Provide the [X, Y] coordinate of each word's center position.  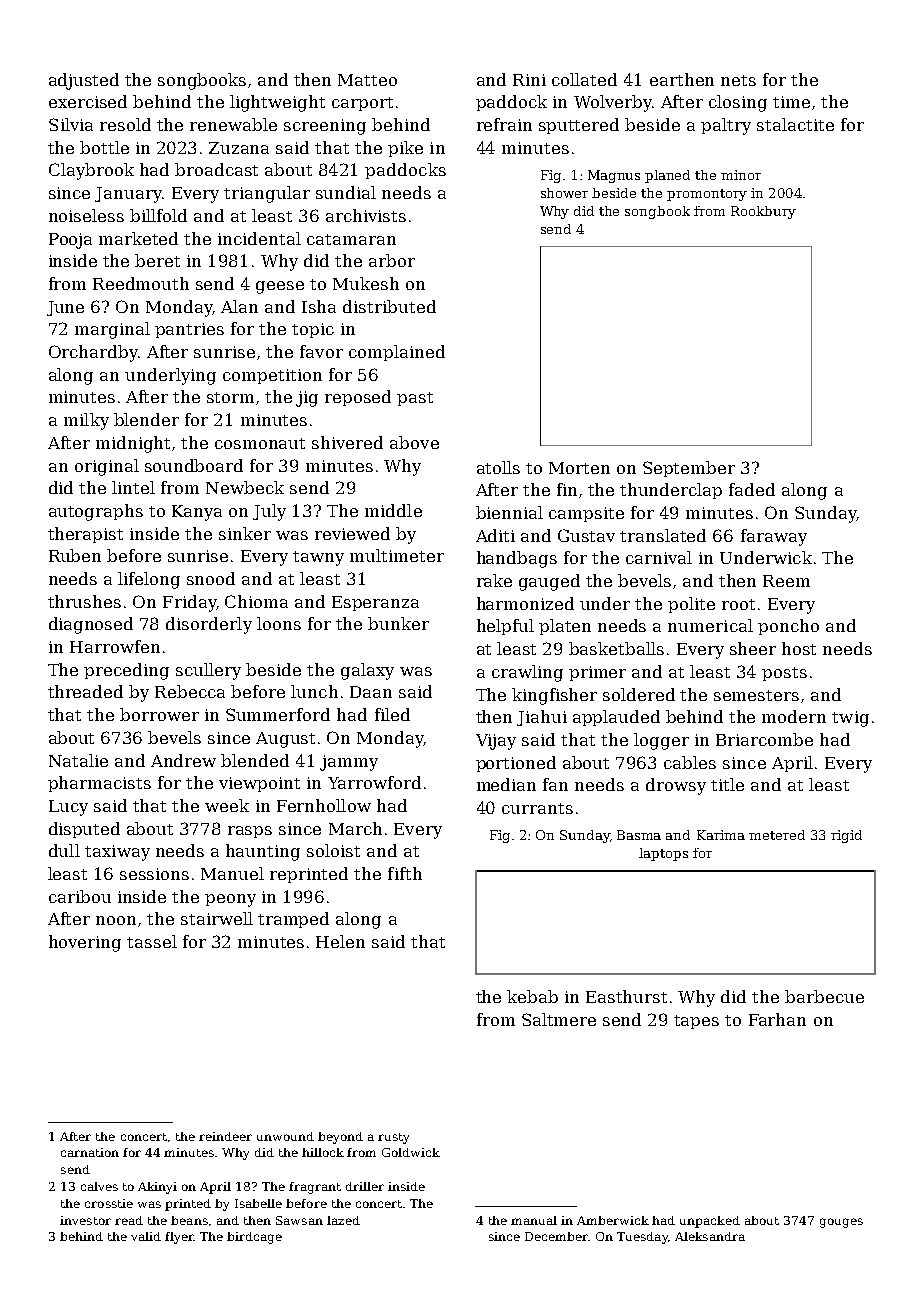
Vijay [496, 742]
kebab [532, 996]
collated [584, 79]
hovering [85, 943]
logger [661, 741]
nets [738, 80]
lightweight [277, 103]
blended [255, 760]
